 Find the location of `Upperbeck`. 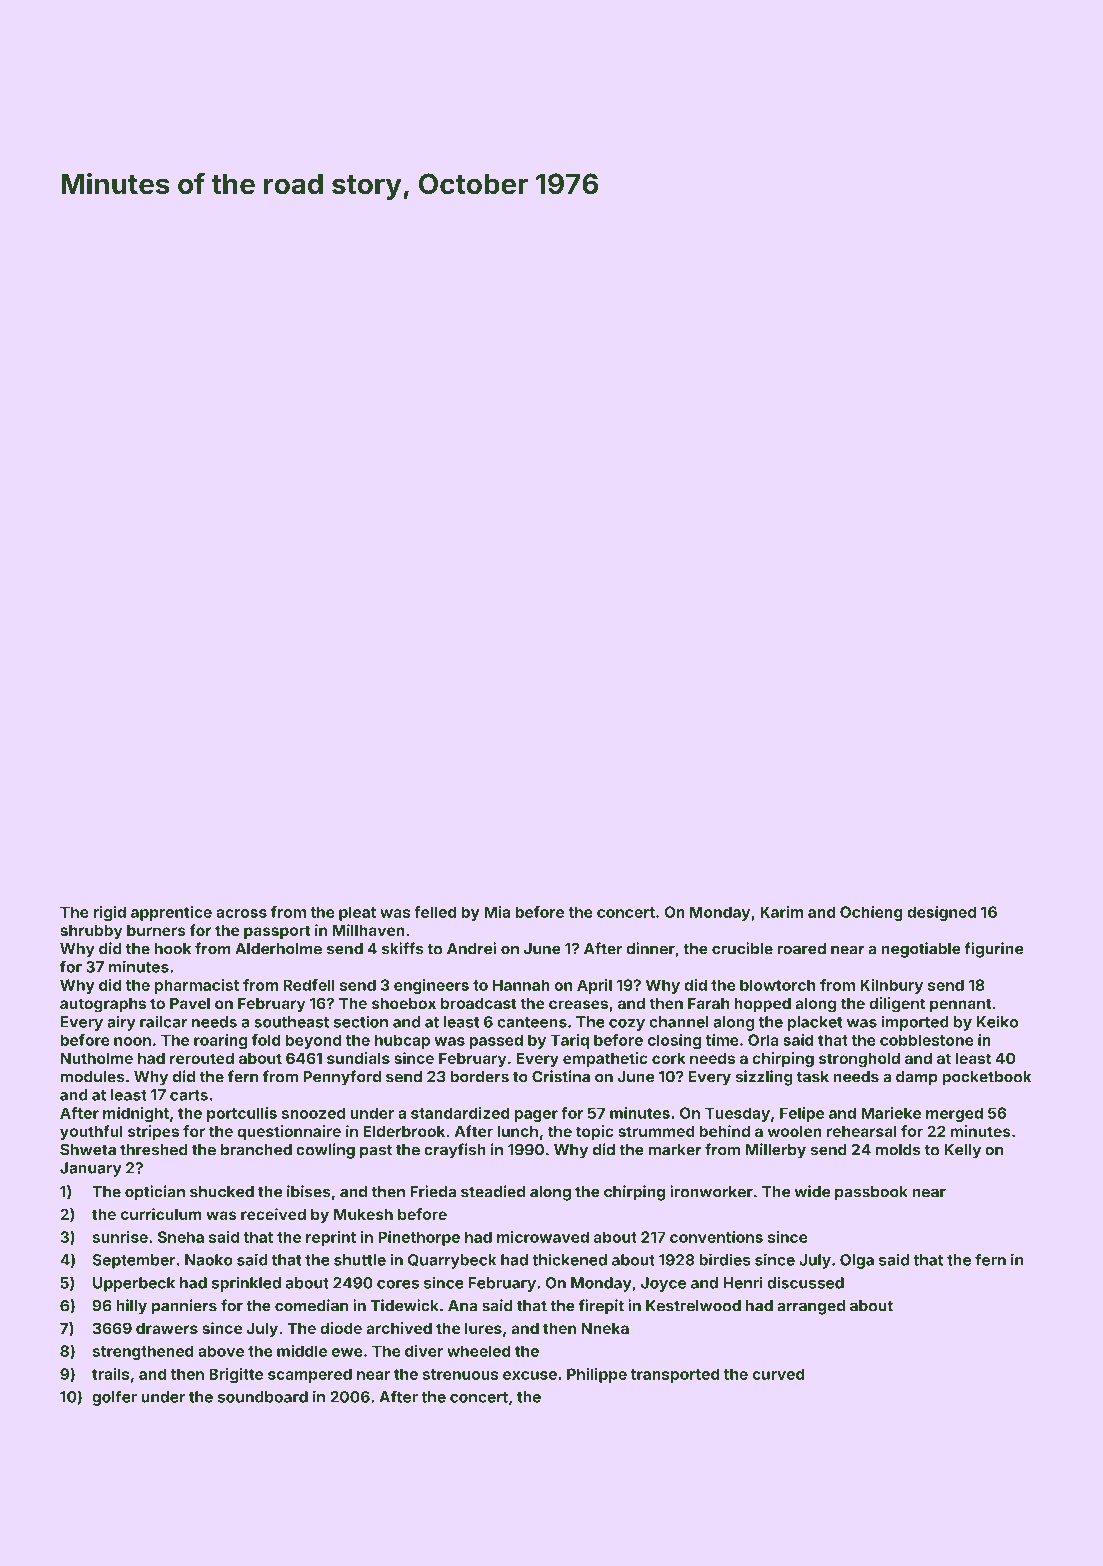

Upperbeck is located at coordinates (134, 1284).
